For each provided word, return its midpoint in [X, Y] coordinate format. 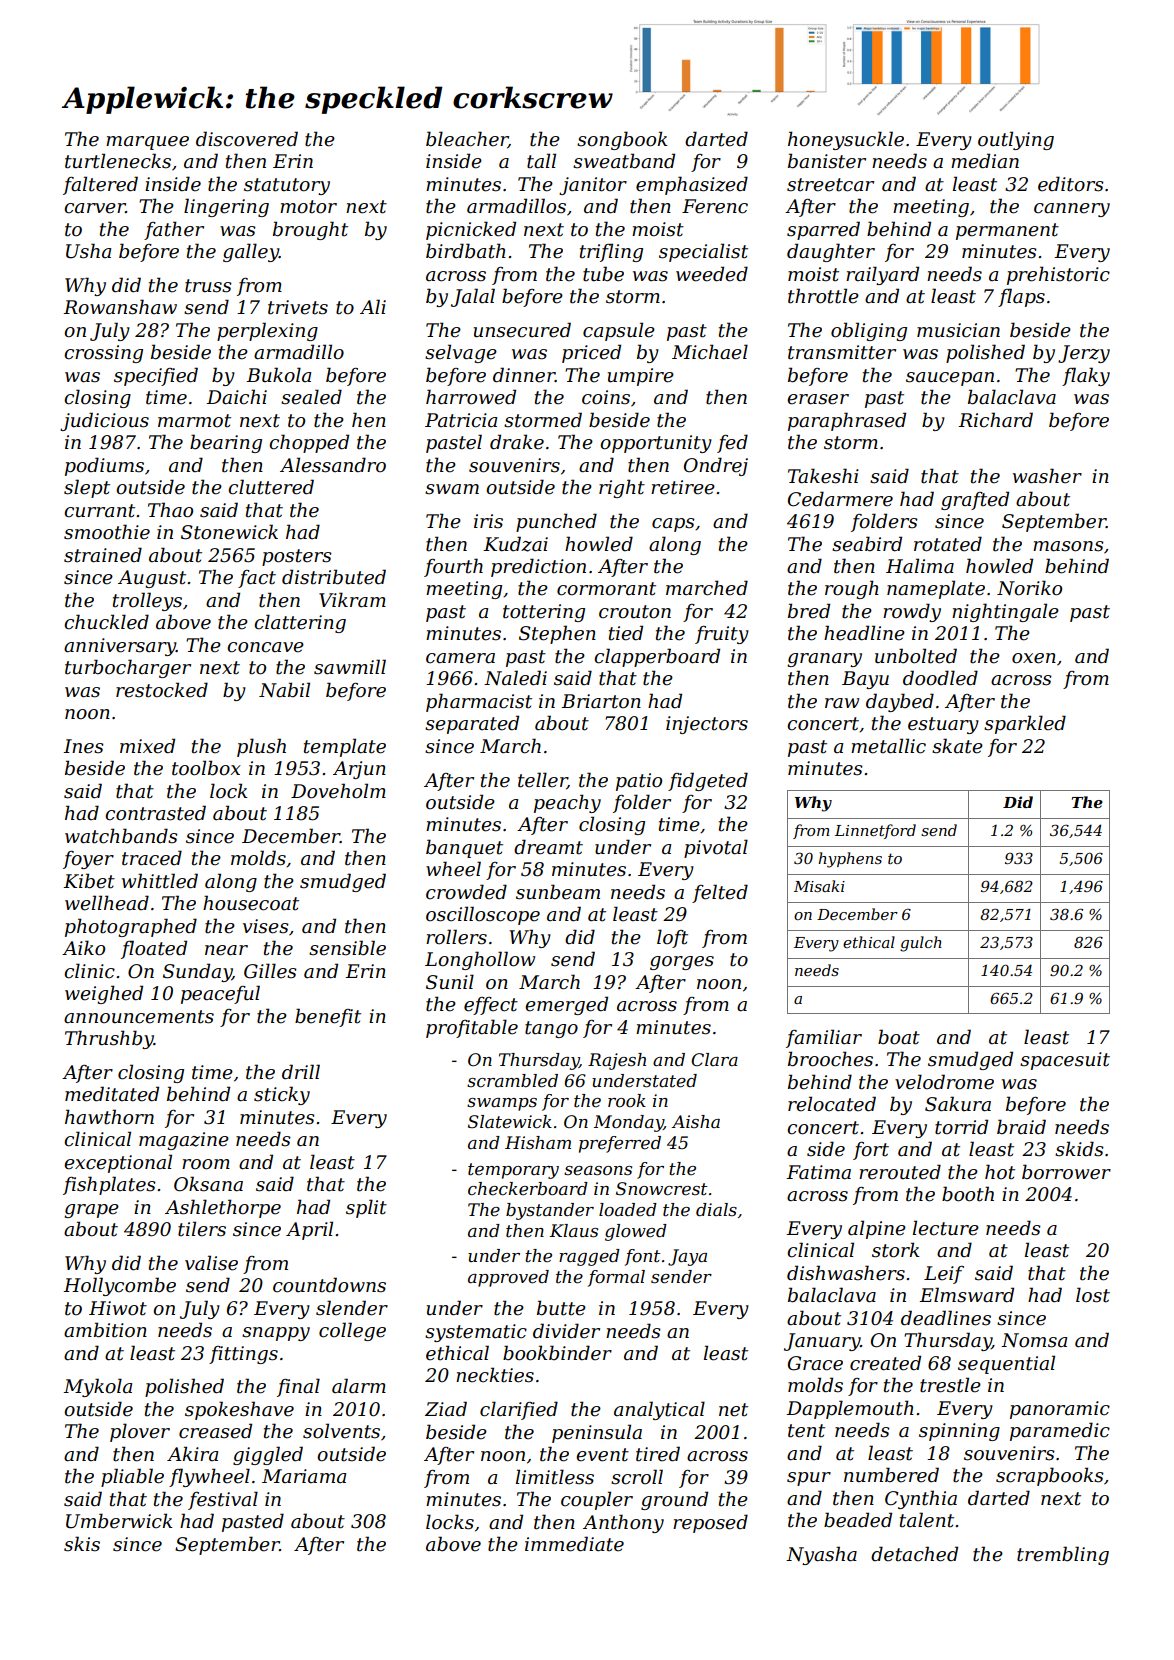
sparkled [1025, 724]
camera [460, 658]
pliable [132, 1477]
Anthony [623, 1523]
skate [957, 746]
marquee [147, 143]
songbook [622, 140]
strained [103, 555]
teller [542, 780]
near [226, 950]
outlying [1016, 140]
